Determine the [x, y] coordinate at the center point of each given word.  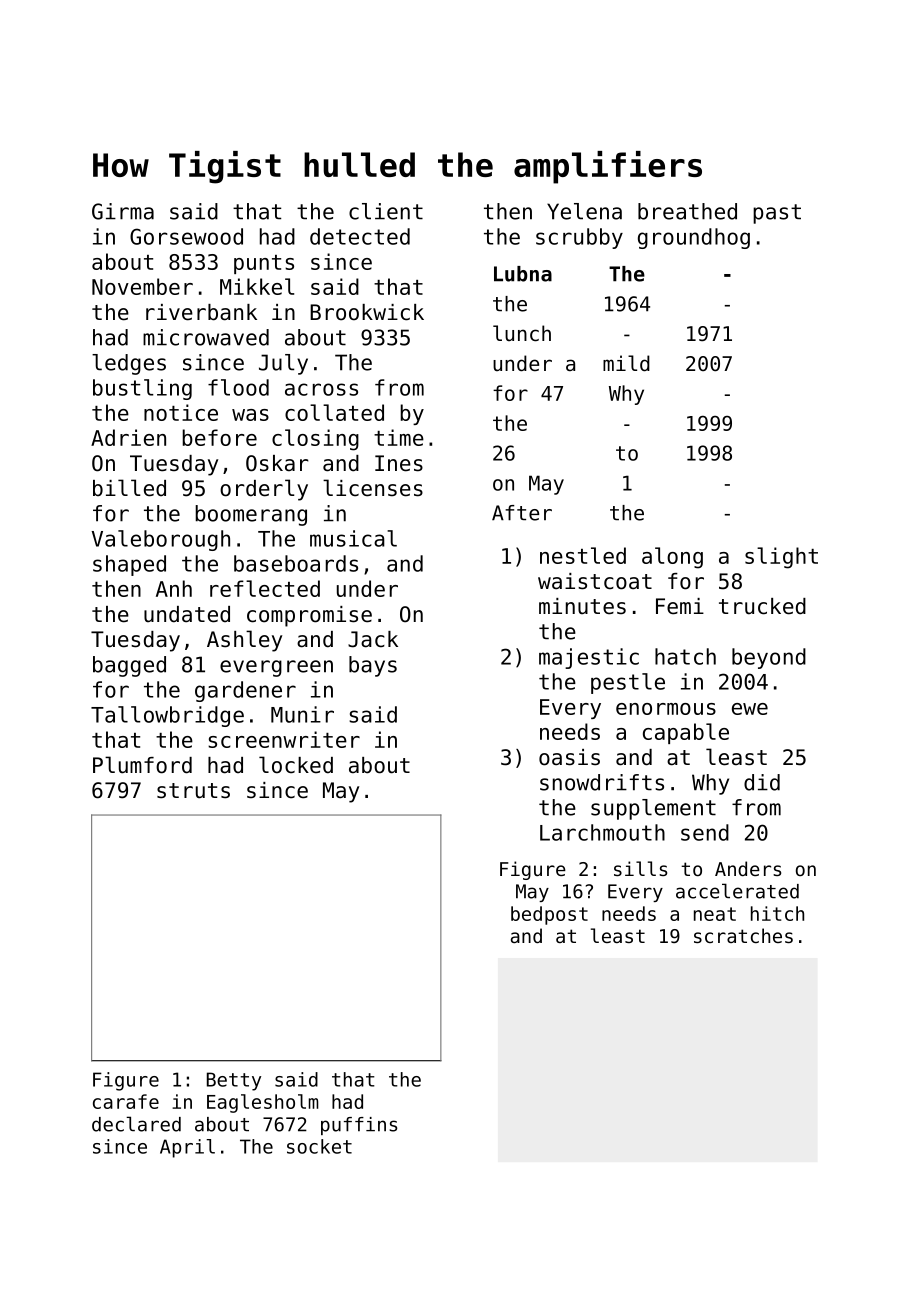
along [672, 558]
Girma [123, 211]
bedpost [549, 915]
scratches [743, 935]
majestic [589, 658]
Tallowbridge [167, 716]
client [386, 211]
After [522, 513]
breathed [687, 211]
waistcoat [595, 581]
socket [319, 1146]
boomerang [251, 515]
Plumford [142, 765]
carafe [126, 1101]
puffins [359, 1126]
